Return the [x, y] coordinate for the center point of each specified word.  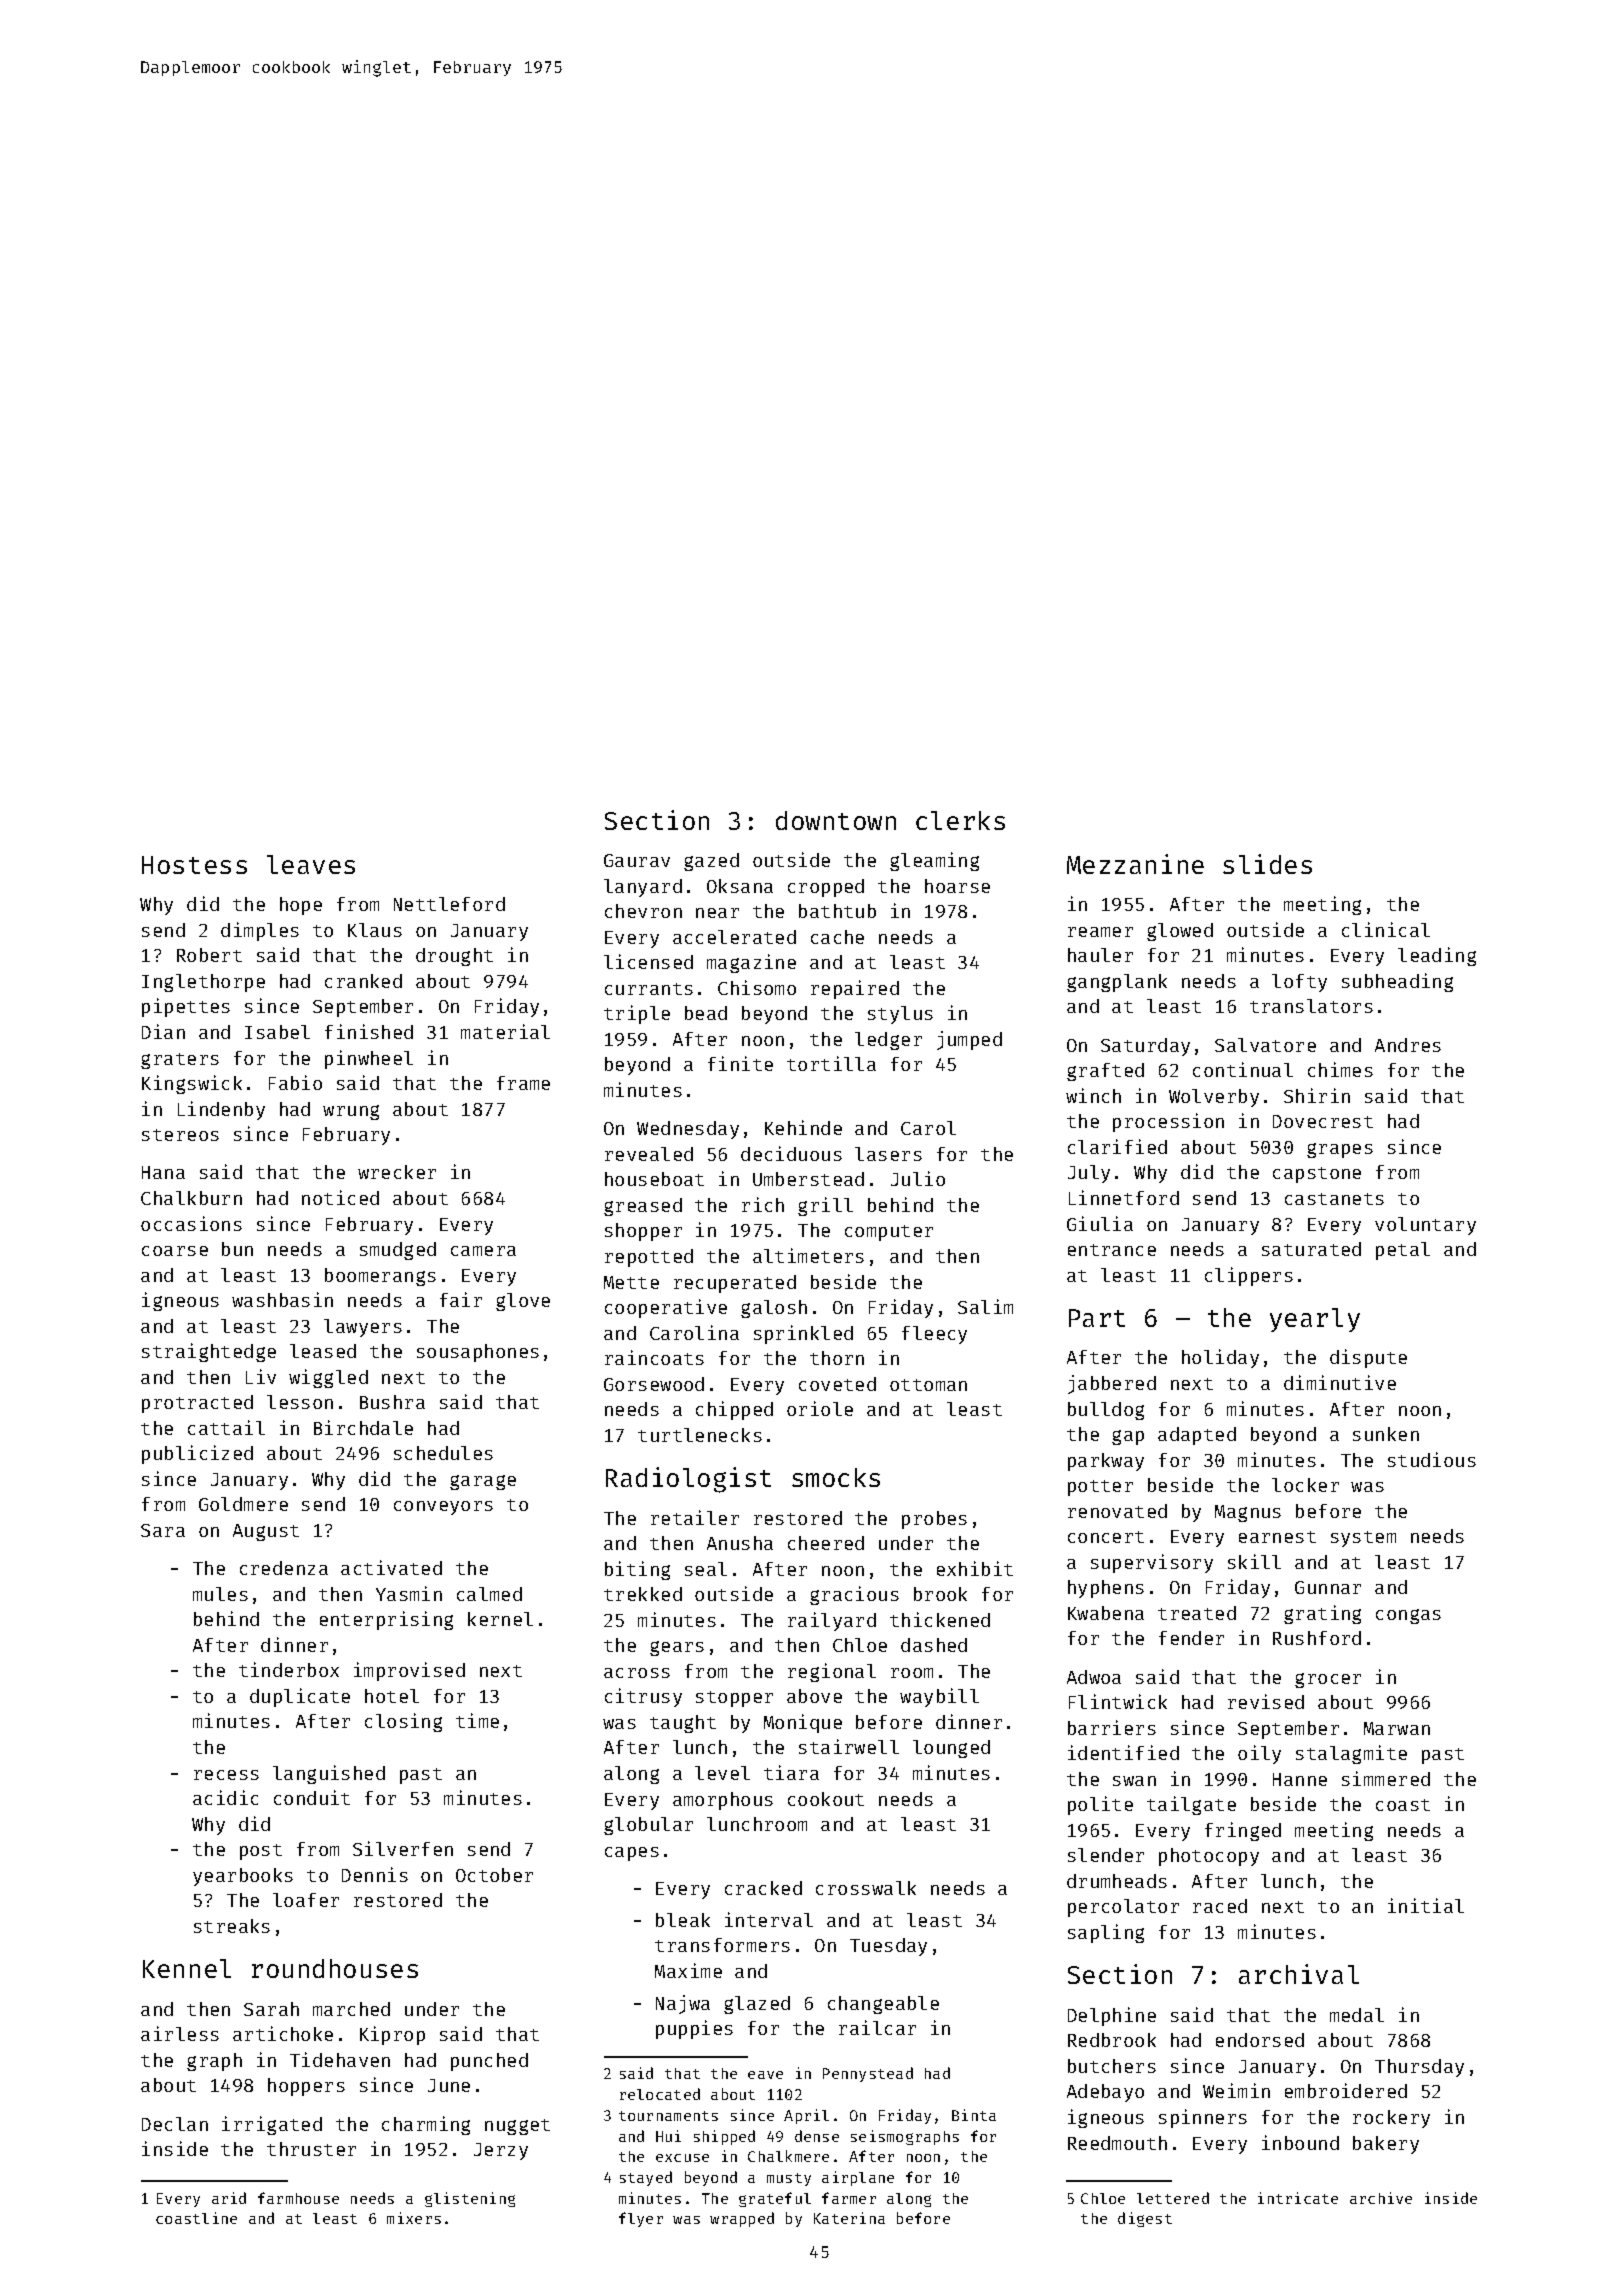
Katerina [849, 2218]
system [1363, 1539]
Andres [1408, 1045]
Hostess [194, 865]
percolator [1123, 1908]
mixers [414, 2218]
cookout [826, 1799]
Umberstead [808, 1179]
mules [220, 1594]
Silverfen [403, 1848]
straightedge [209, 1352]
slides [1267, 864]
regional [832, 1672]
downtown [836, 820]
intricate [1298, 2198]
